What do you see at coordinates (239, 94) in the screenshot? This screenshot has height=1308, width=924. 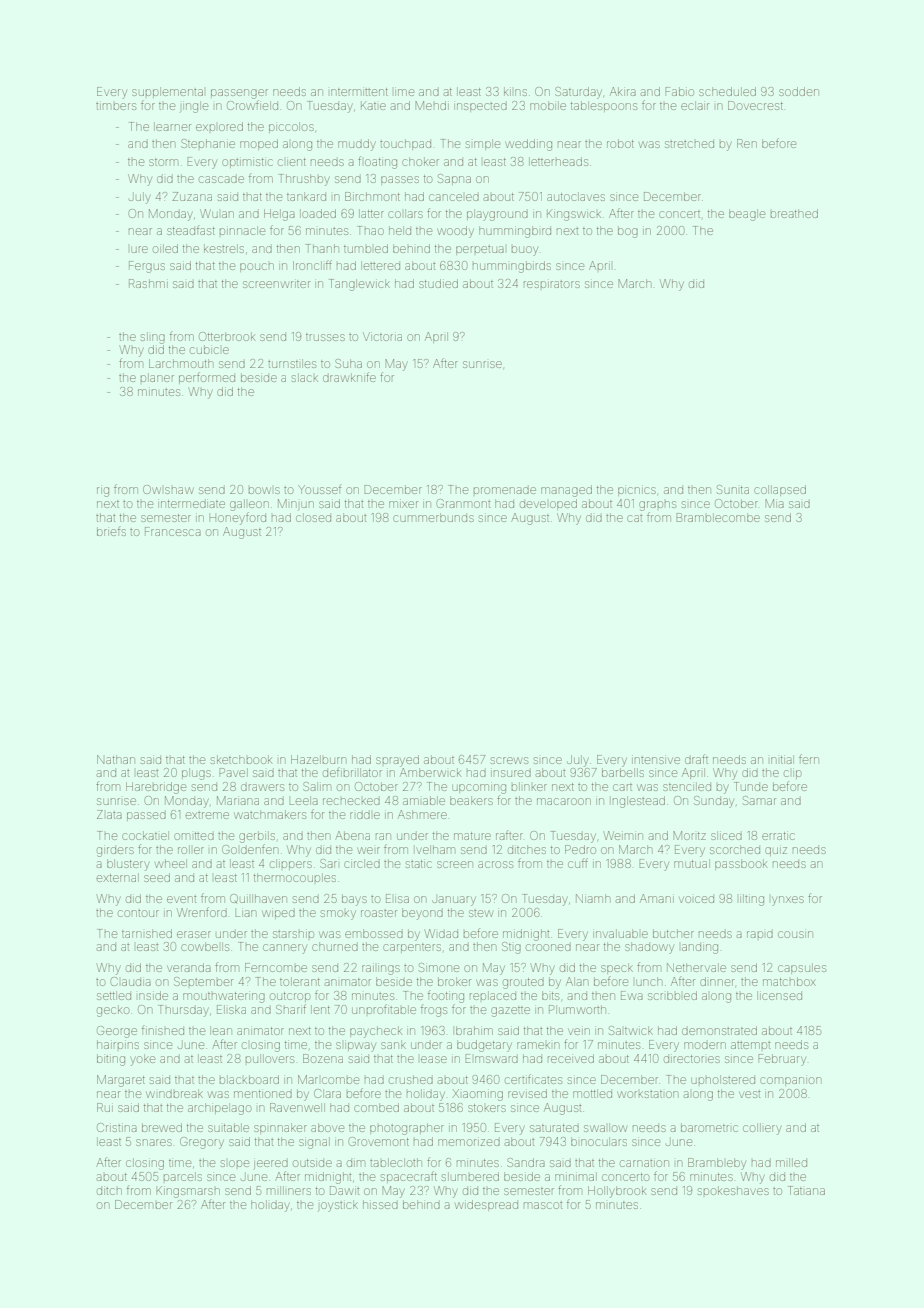 I see `passenger` at bounding box center [239, 94].
